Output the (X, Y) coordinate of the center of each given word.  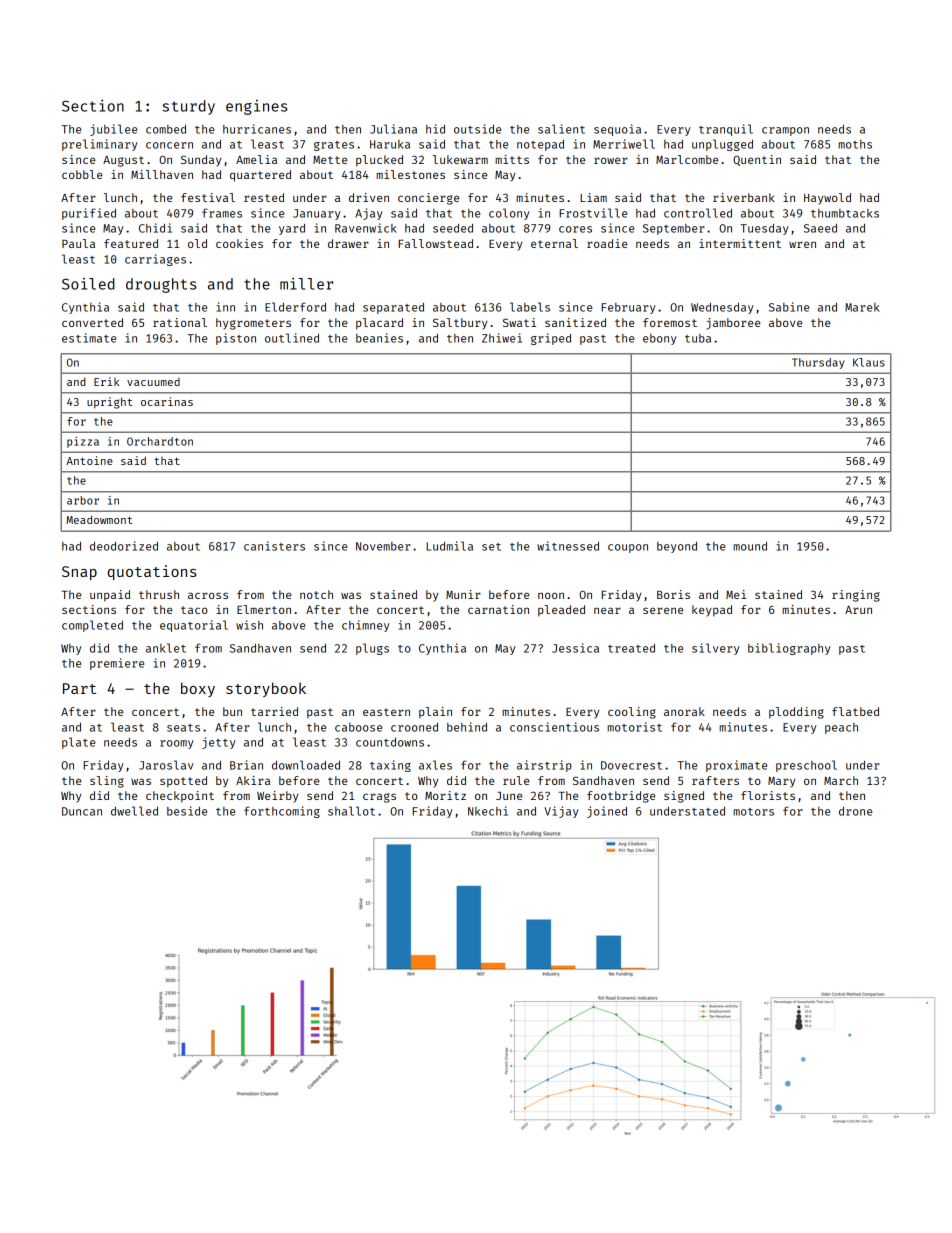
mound (750, 546)
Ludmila (449, 546)
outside (477, 129)
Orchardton (160, 441)
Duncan (82, 811)
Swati (519, 322)
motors (753, 812)
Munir (463, 594)
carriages (155, 260)
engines (256, 107)
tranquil (726, 130)
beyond (677, 547)
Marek (862, 307)
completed (92, 626)
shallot (351, 811)
